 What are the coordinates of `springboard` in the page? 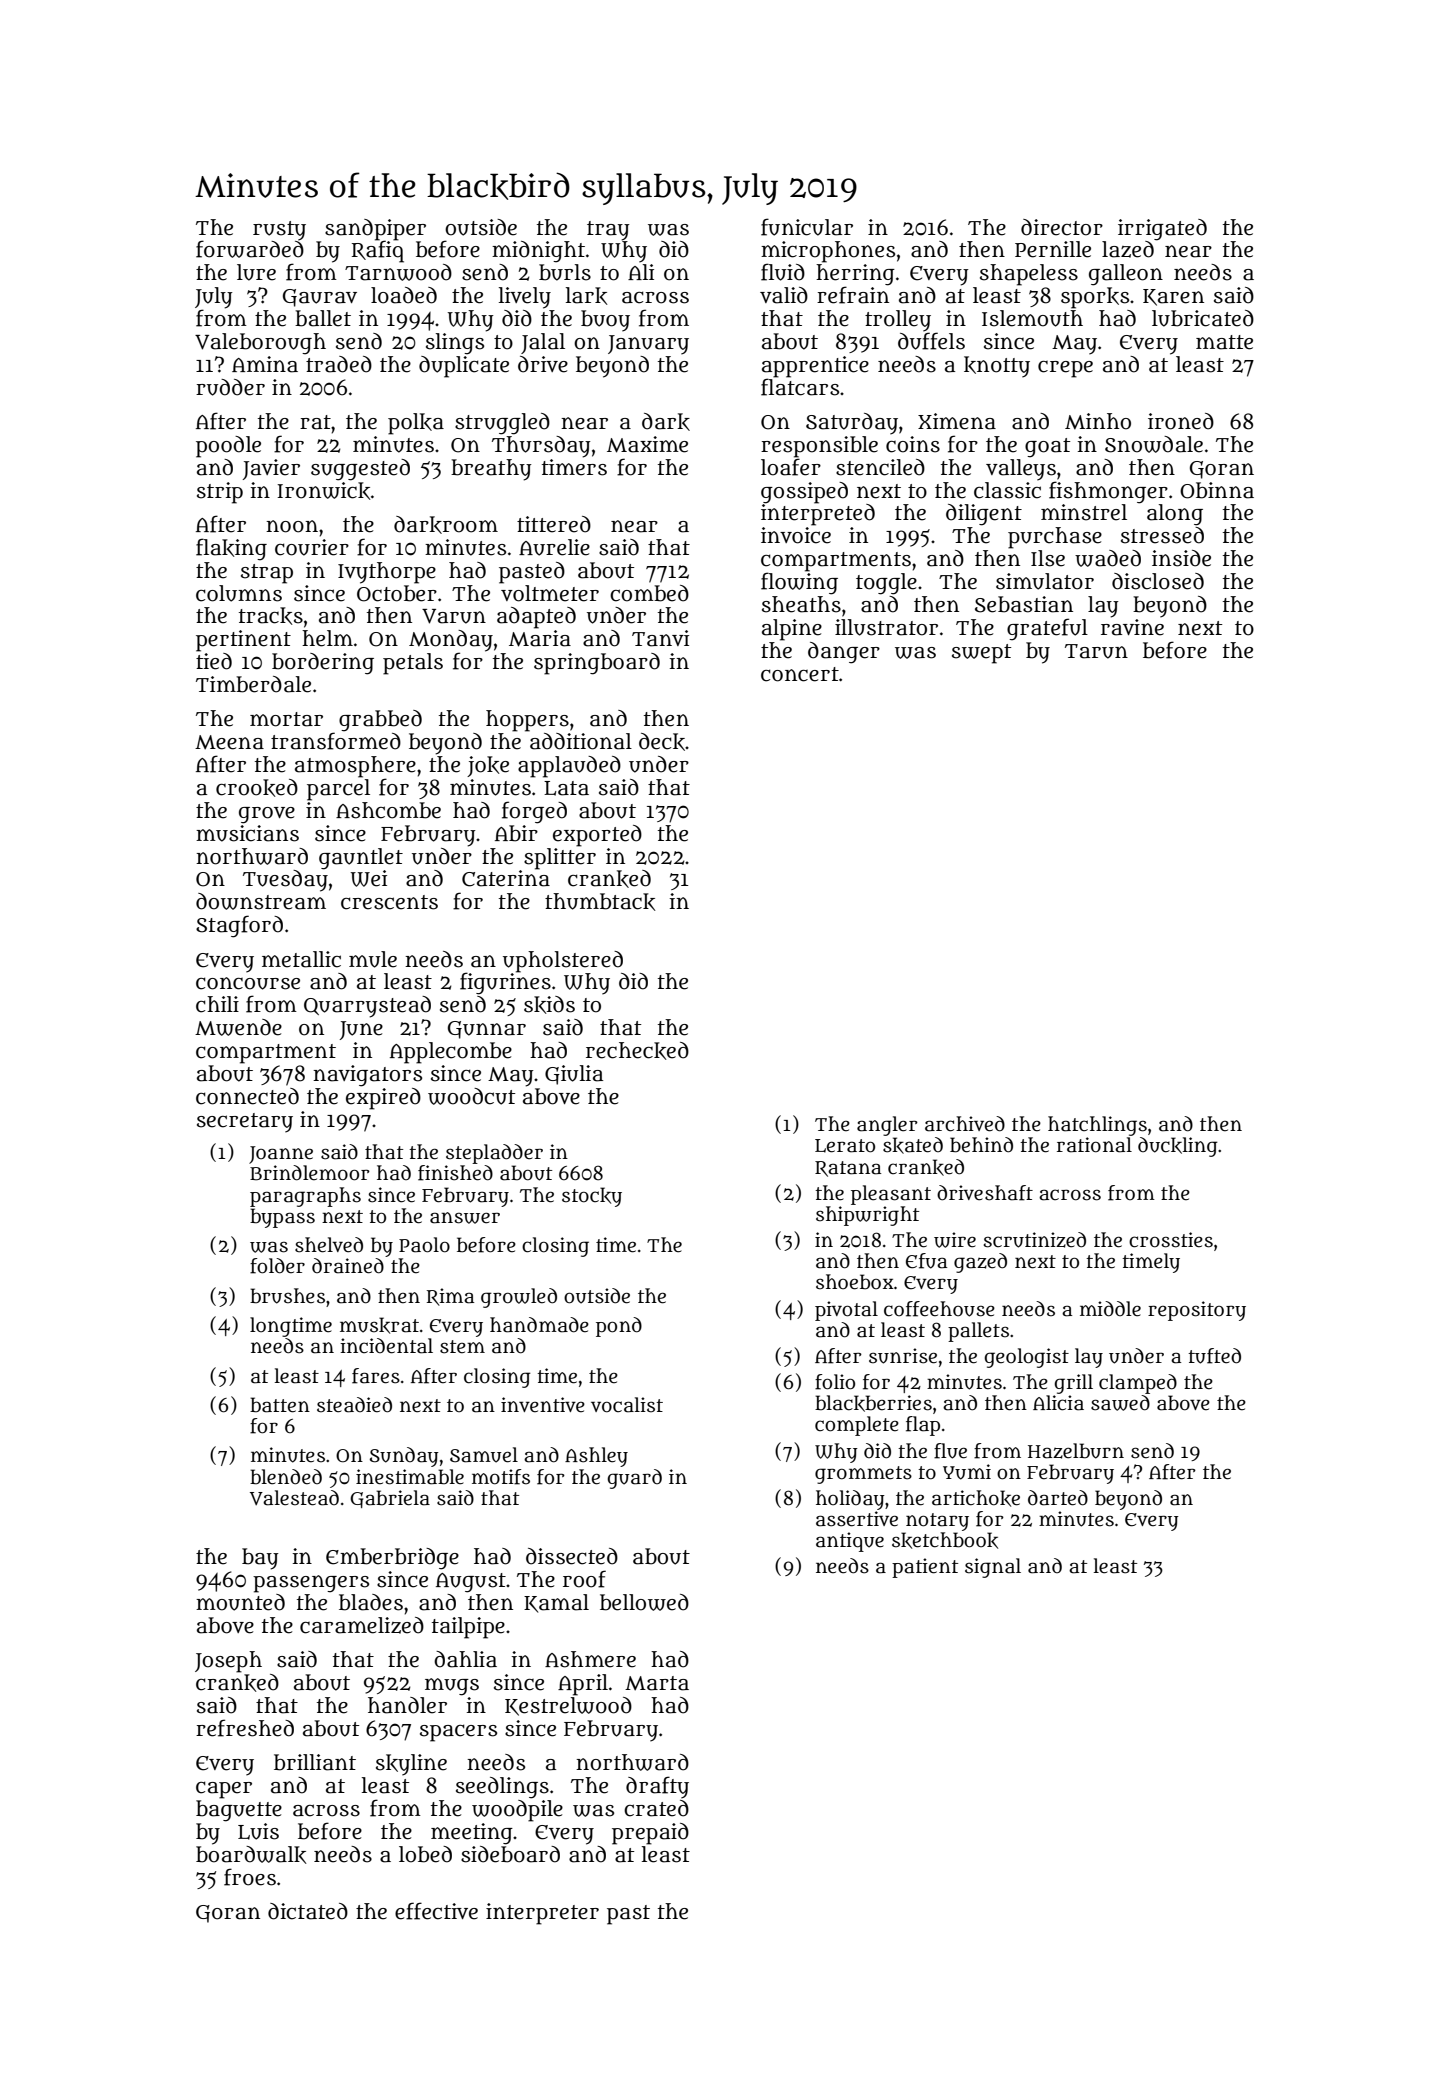 It's located at (597, 664).
